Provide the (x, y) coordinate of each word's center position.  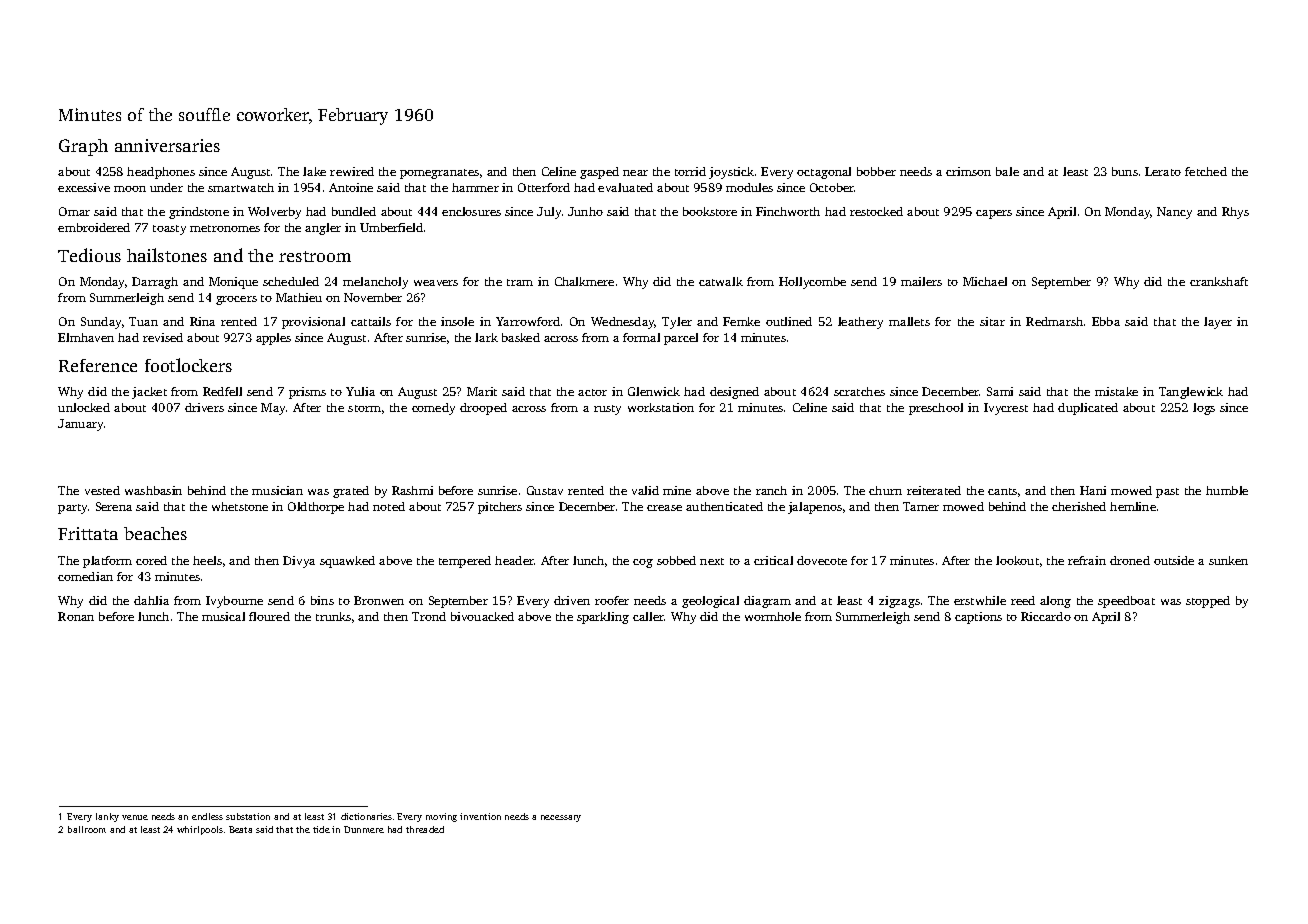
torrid (690, 171)
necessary (561, 818)
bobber (876, 171)
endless (207, 816)
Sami (1000, 391)
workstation (661, 407)
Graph (83, 147)
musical (223, 616)
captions (978, 618)
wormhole (773, 616)
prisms (307, 393)
